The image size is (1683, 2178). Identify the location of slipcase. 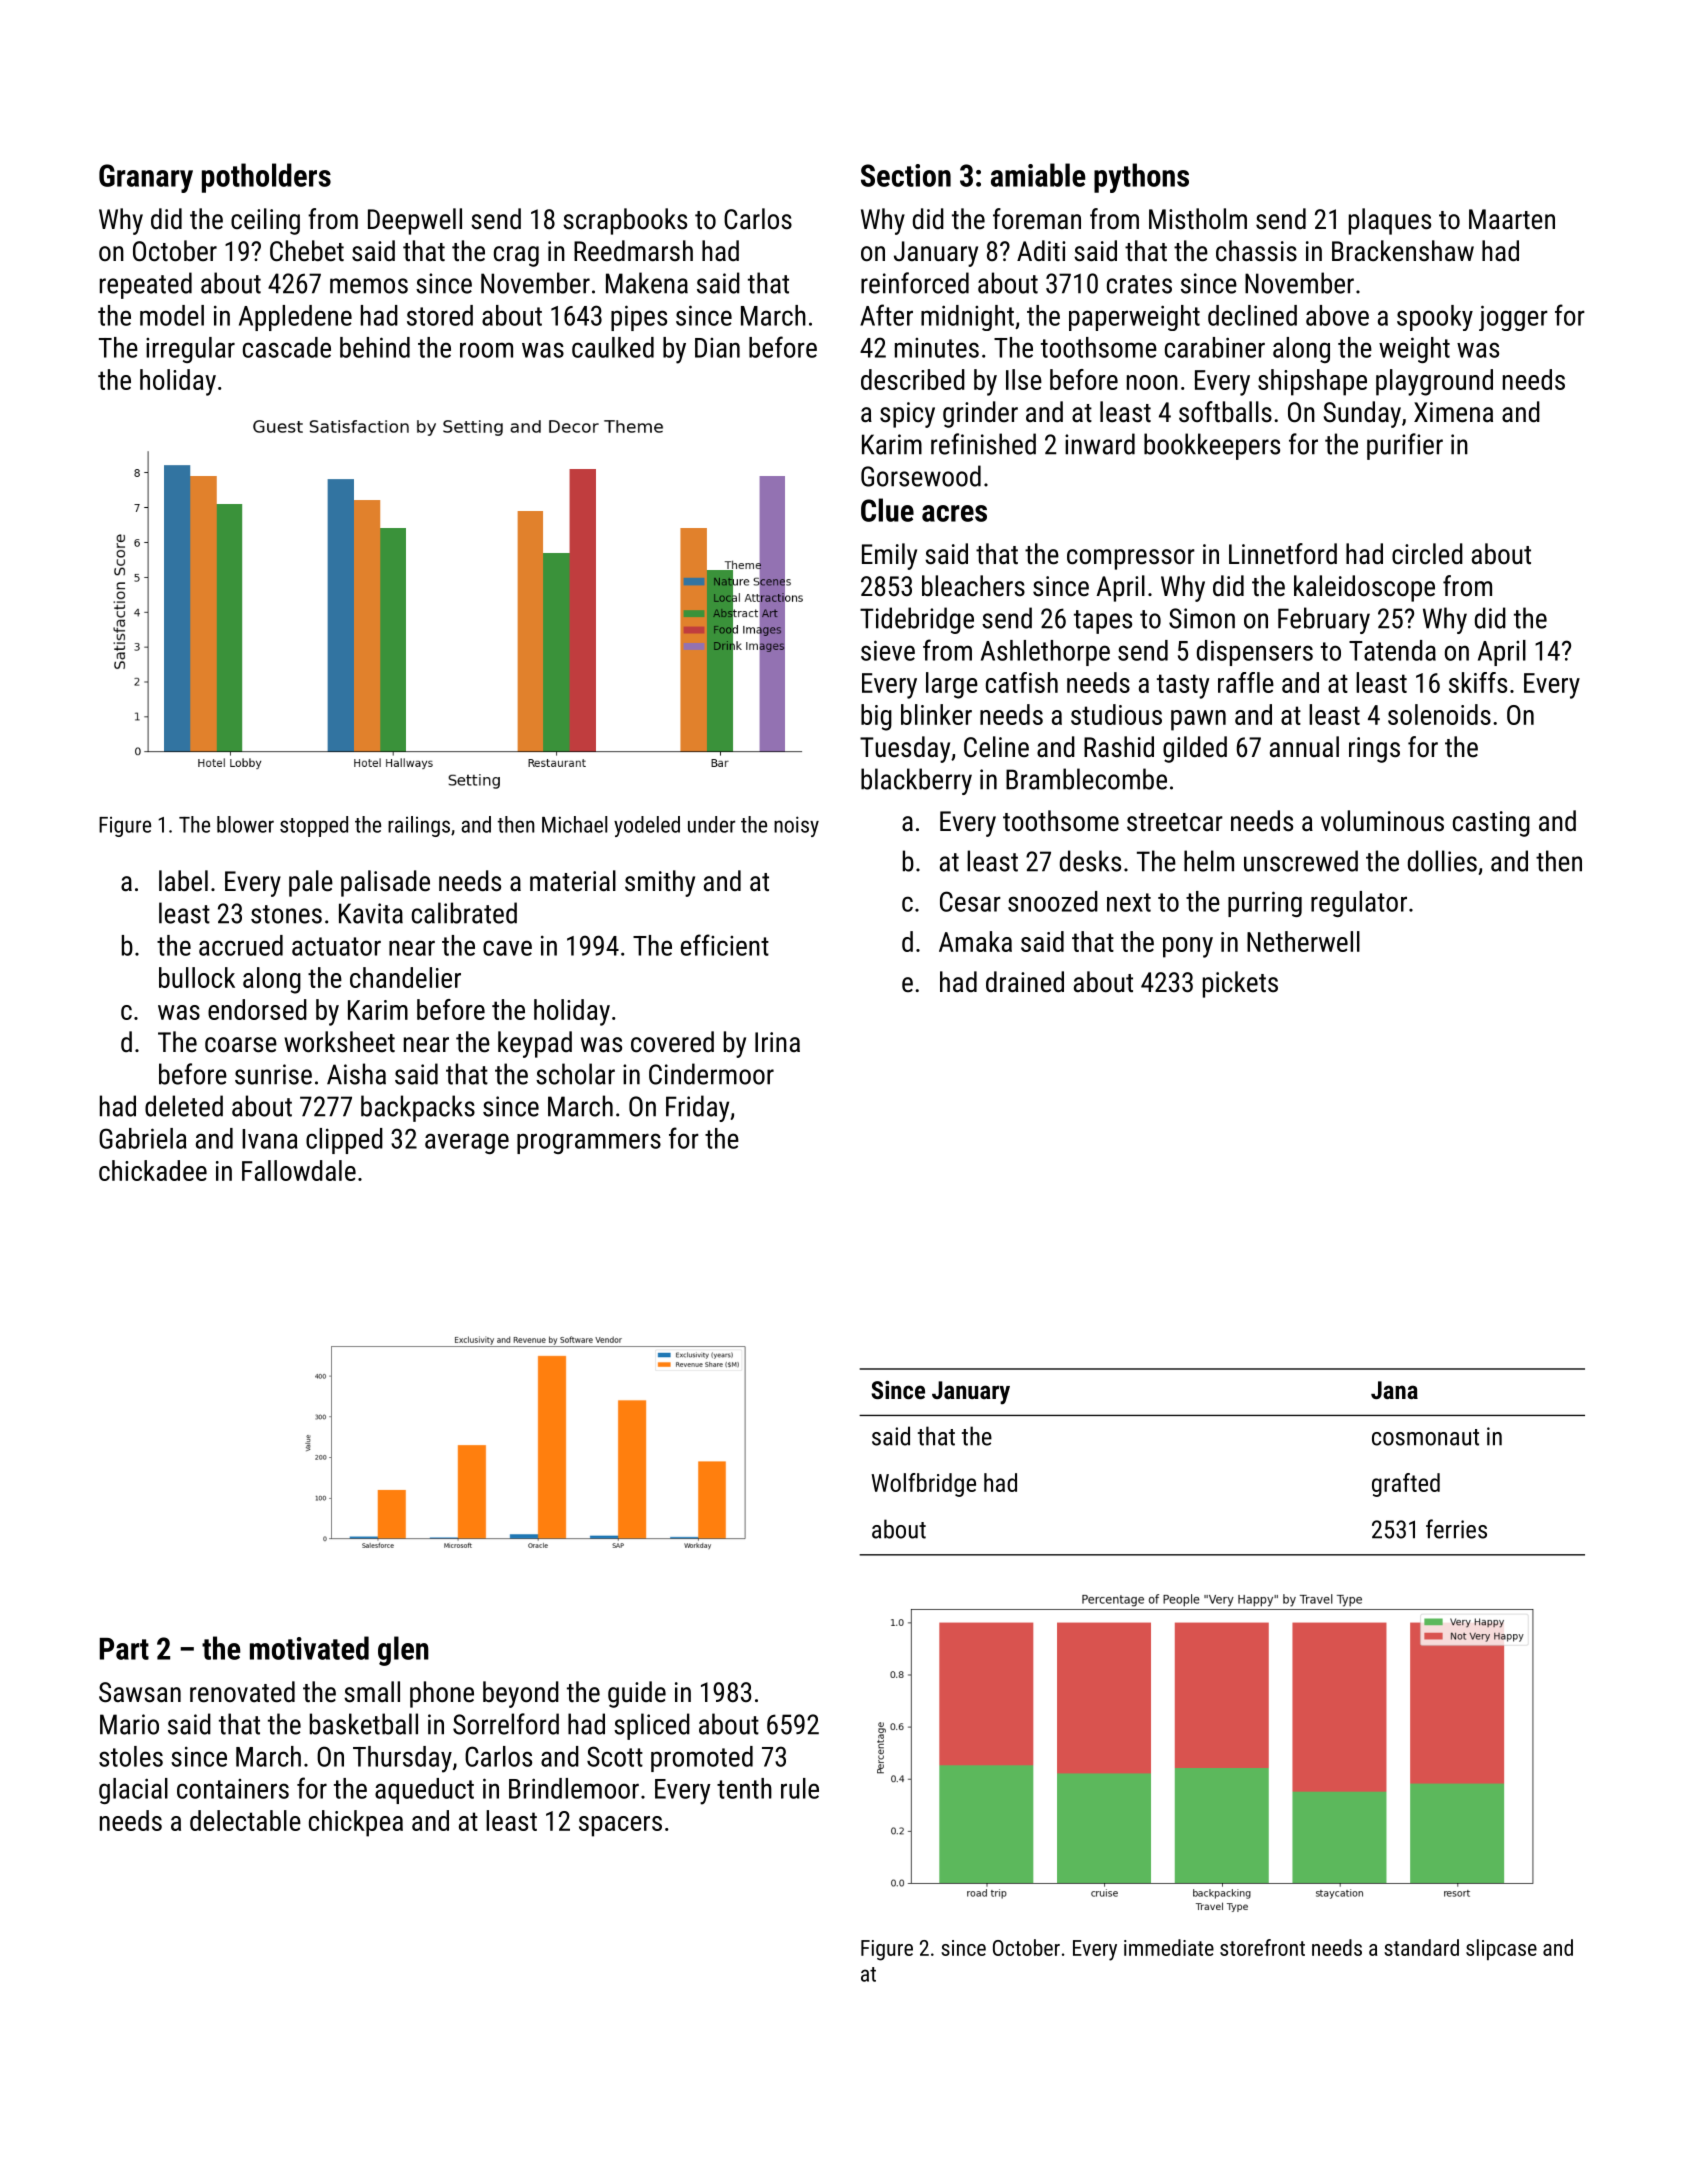
(1501, 1949).
